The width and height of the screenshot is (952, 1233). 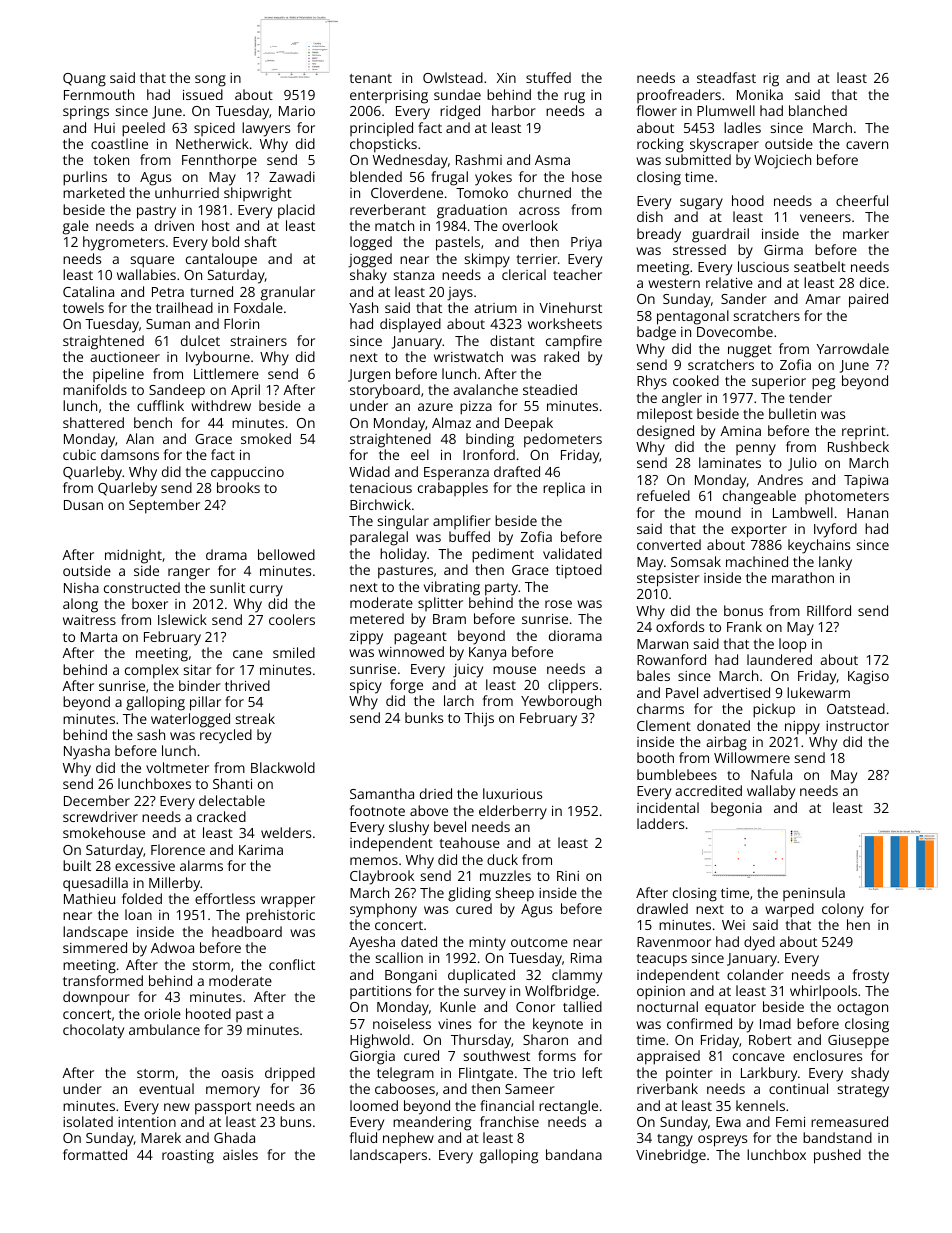 What do you see at coordinates (83, 505) in the screenshot?
I see `Dusan` at bounding box center [83, 505].
